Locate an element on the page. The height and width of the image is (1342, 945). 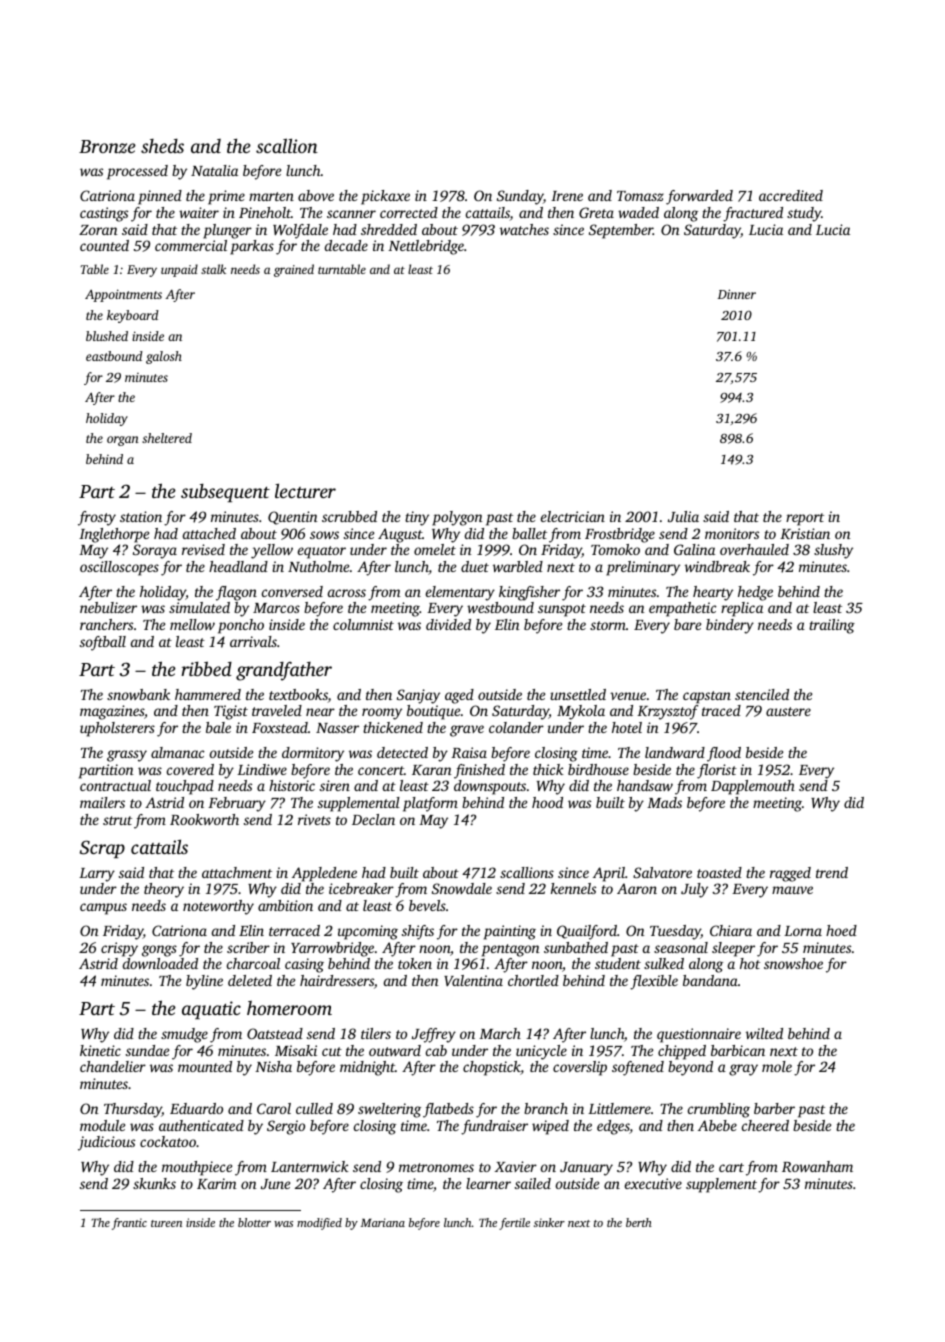
Mykola is located at coordinates (581, 712).
